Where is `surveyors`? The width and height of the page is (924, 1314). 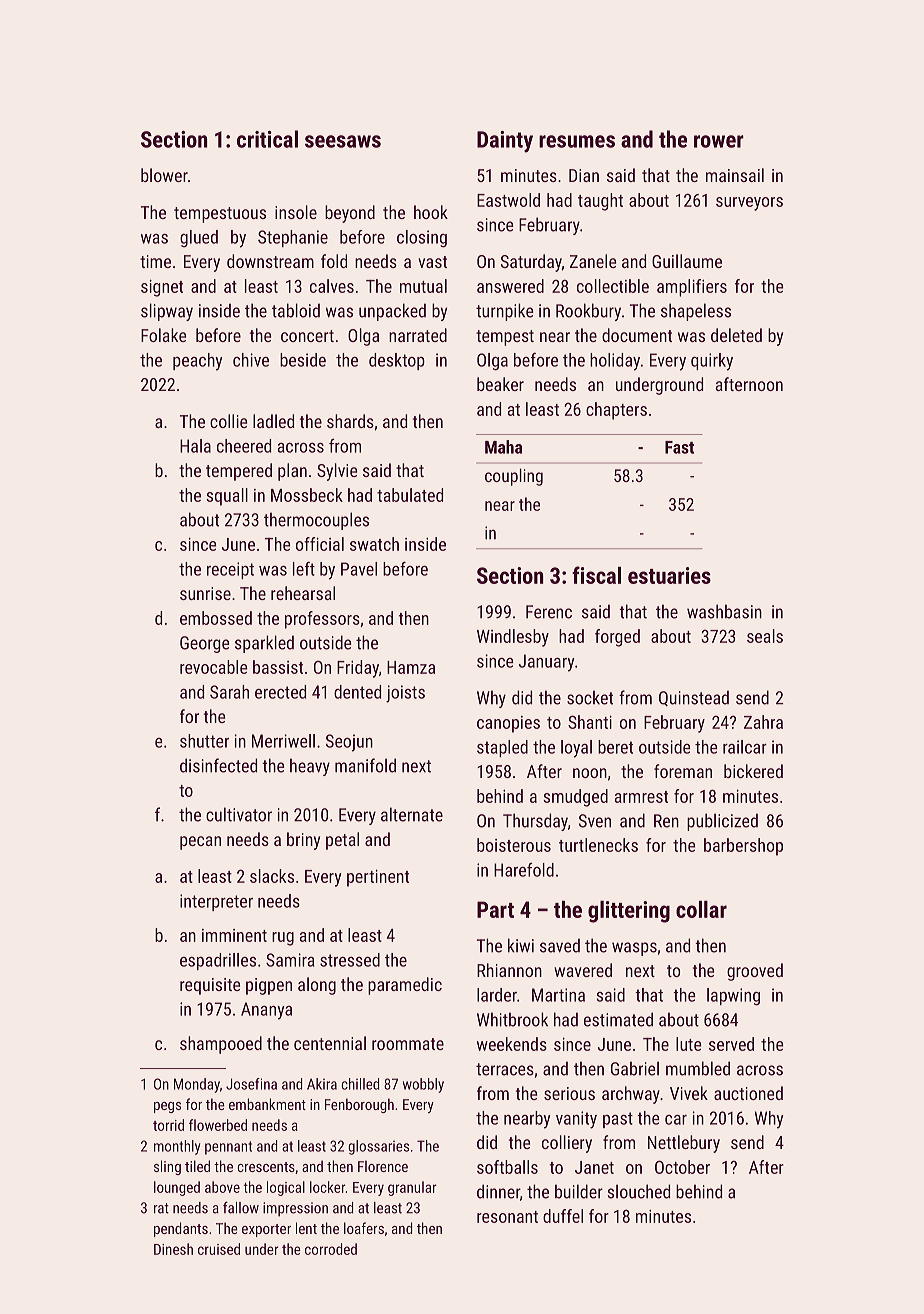 surveyors is located at coordinates (749, 204).
